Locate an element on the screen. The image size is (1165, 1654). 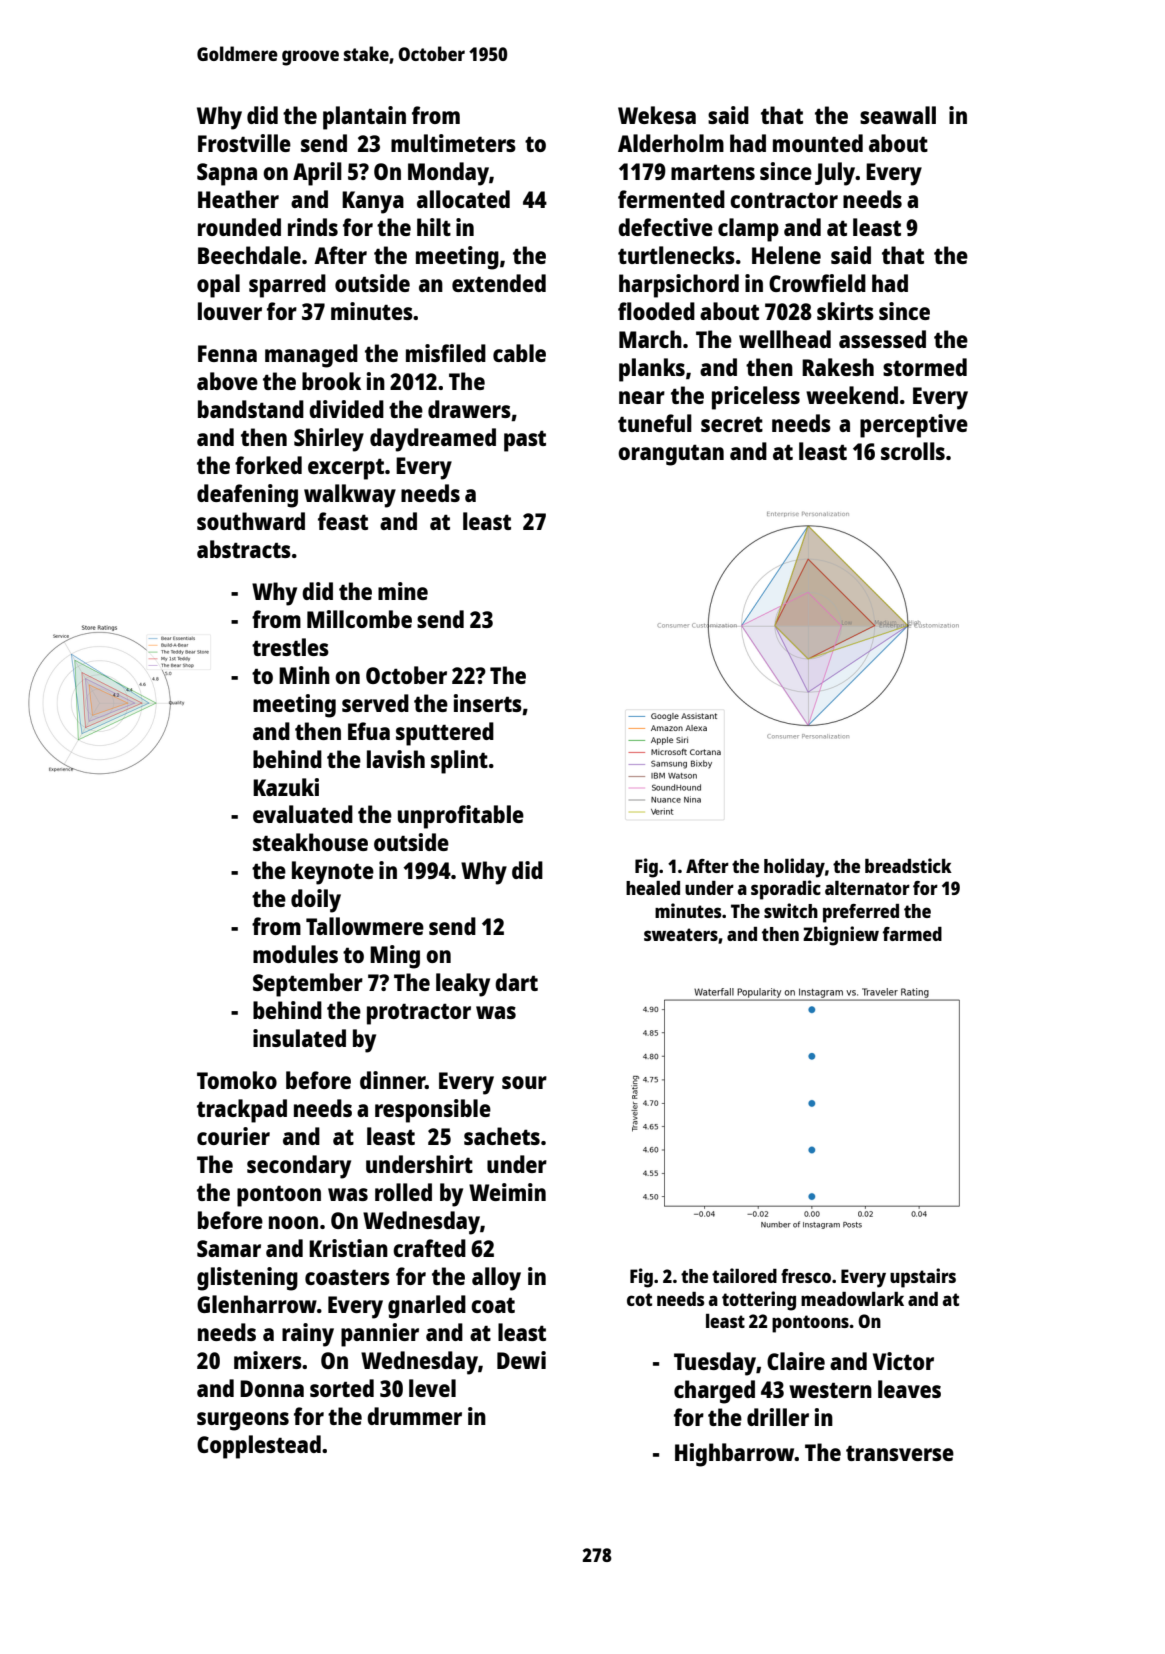
Dewi is located at coordinates (521, 1360).
